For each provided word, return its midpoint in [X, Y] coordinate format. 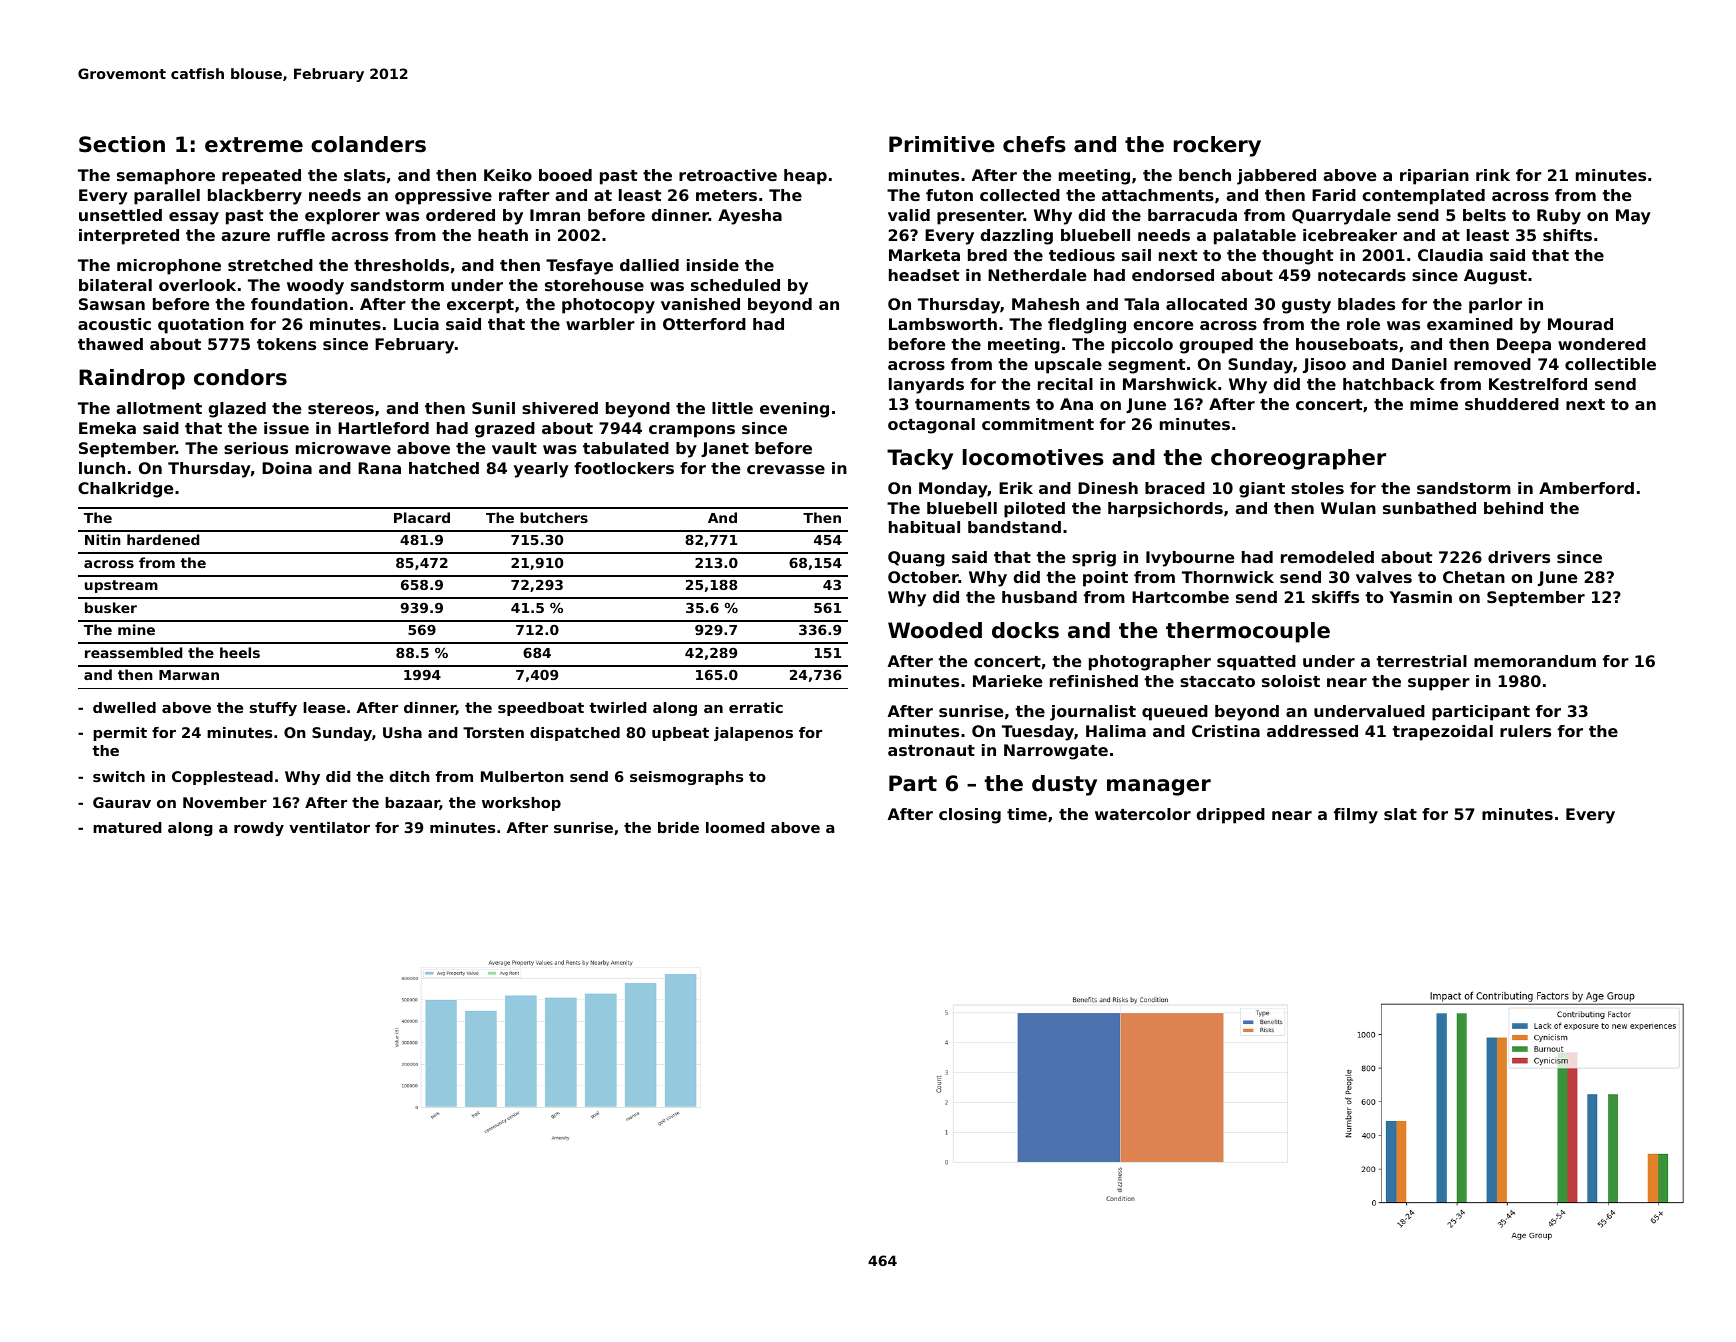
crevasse [786, 469]
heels [240, 652]
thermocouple [1248, 632]
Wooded [935, 630]
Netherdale [1037, 275]
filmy [1356, 816]
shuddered [1512, 404]
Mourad [1580, 324]
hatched [444, 468]
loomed [735, 827]
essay [194, 218]
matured [127, 827]
